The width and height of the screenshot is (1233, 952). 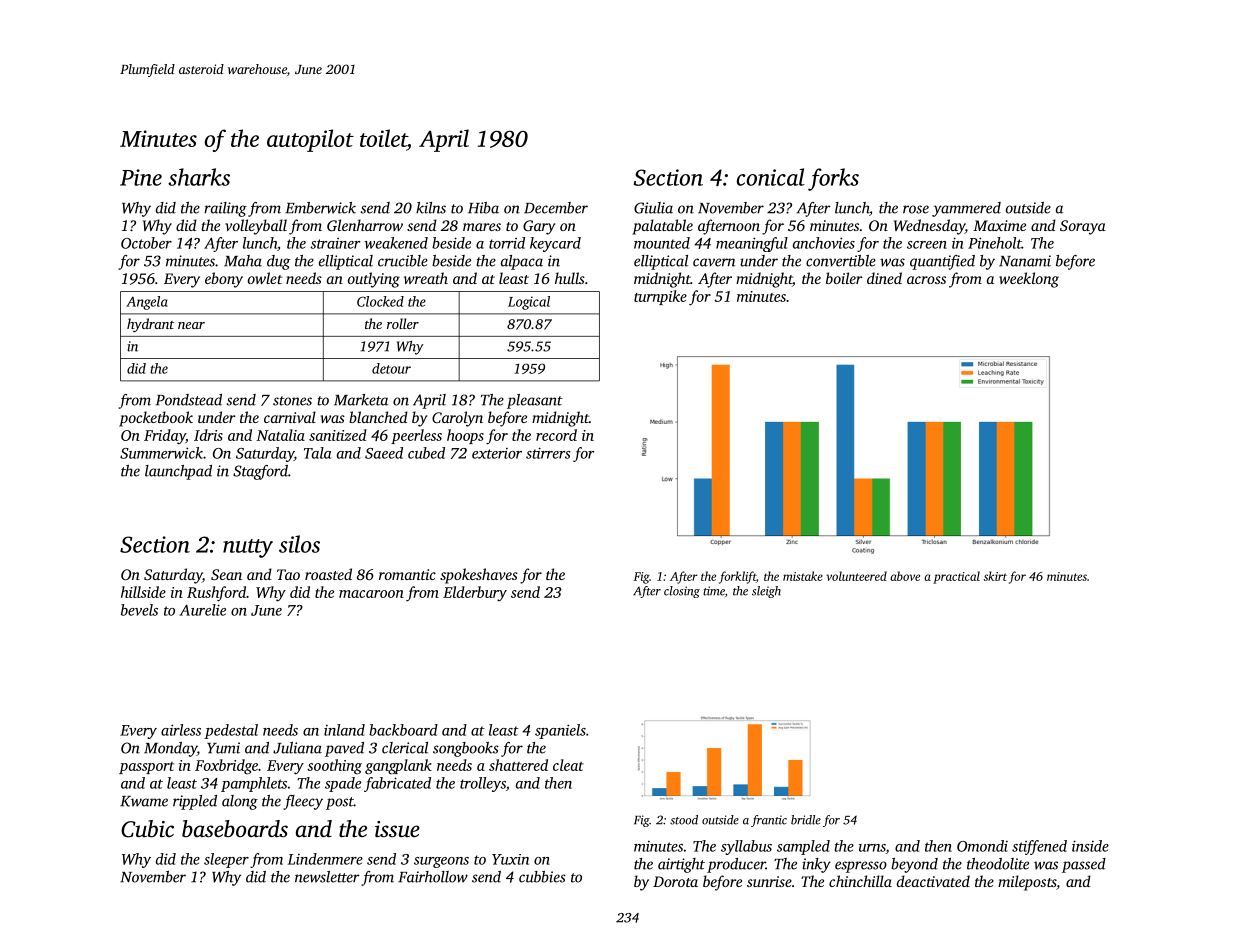 What do you see at coordinates (560, 731) in the screenshot?
I see `spaniels` at bounding box center [560, 731].
